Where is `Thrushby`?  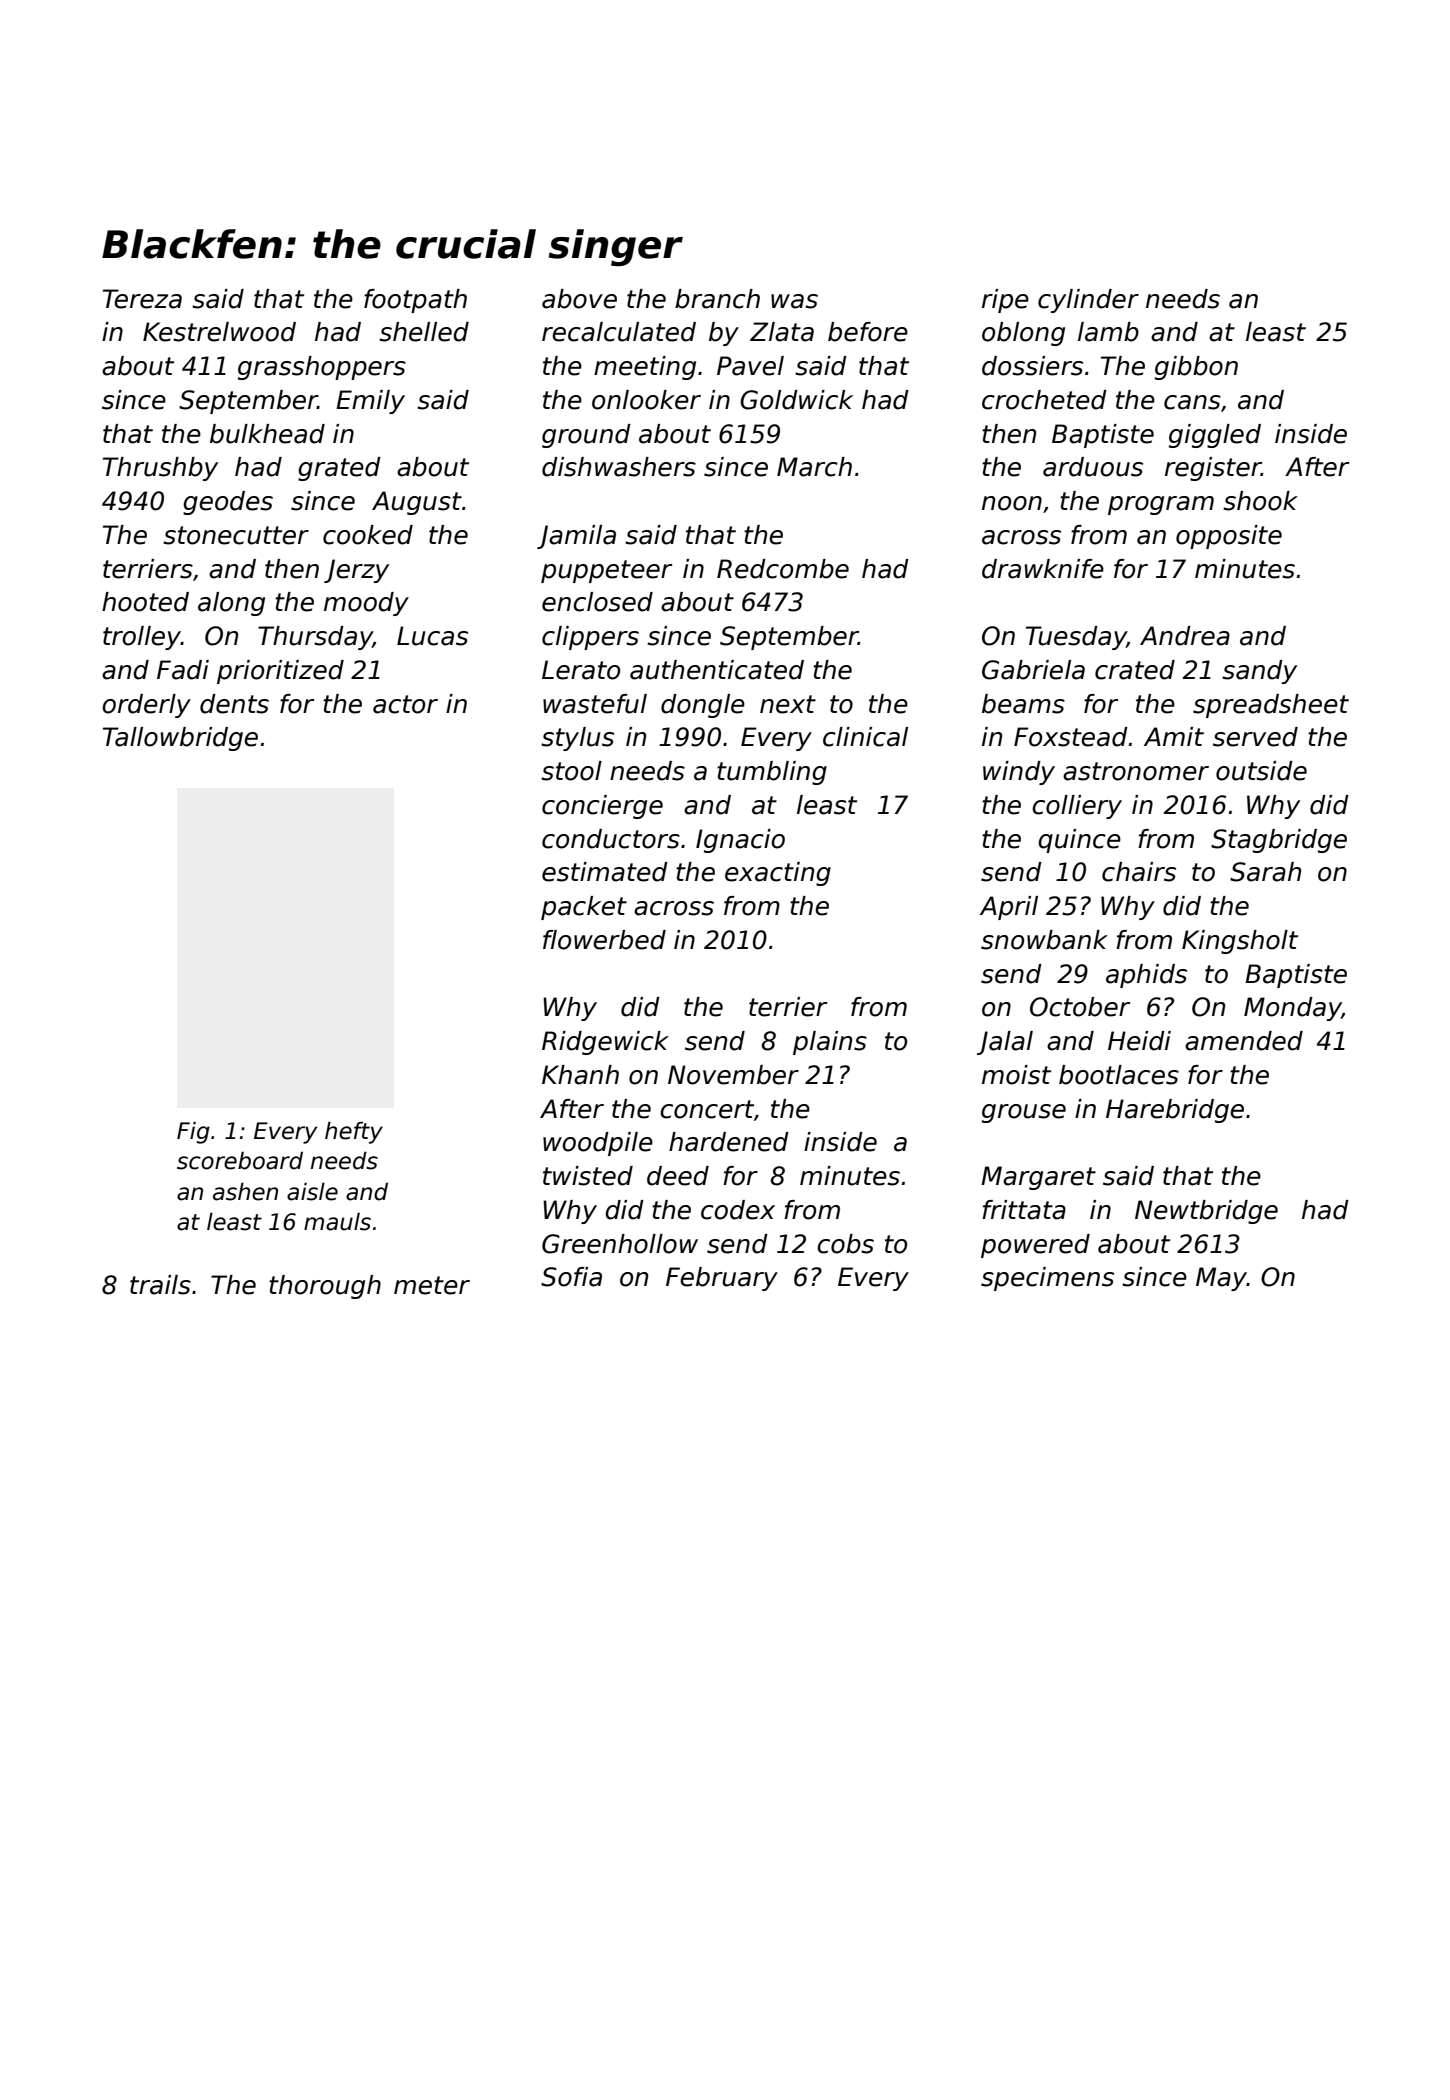
Thrushby is located at coordinates (160, 469).
